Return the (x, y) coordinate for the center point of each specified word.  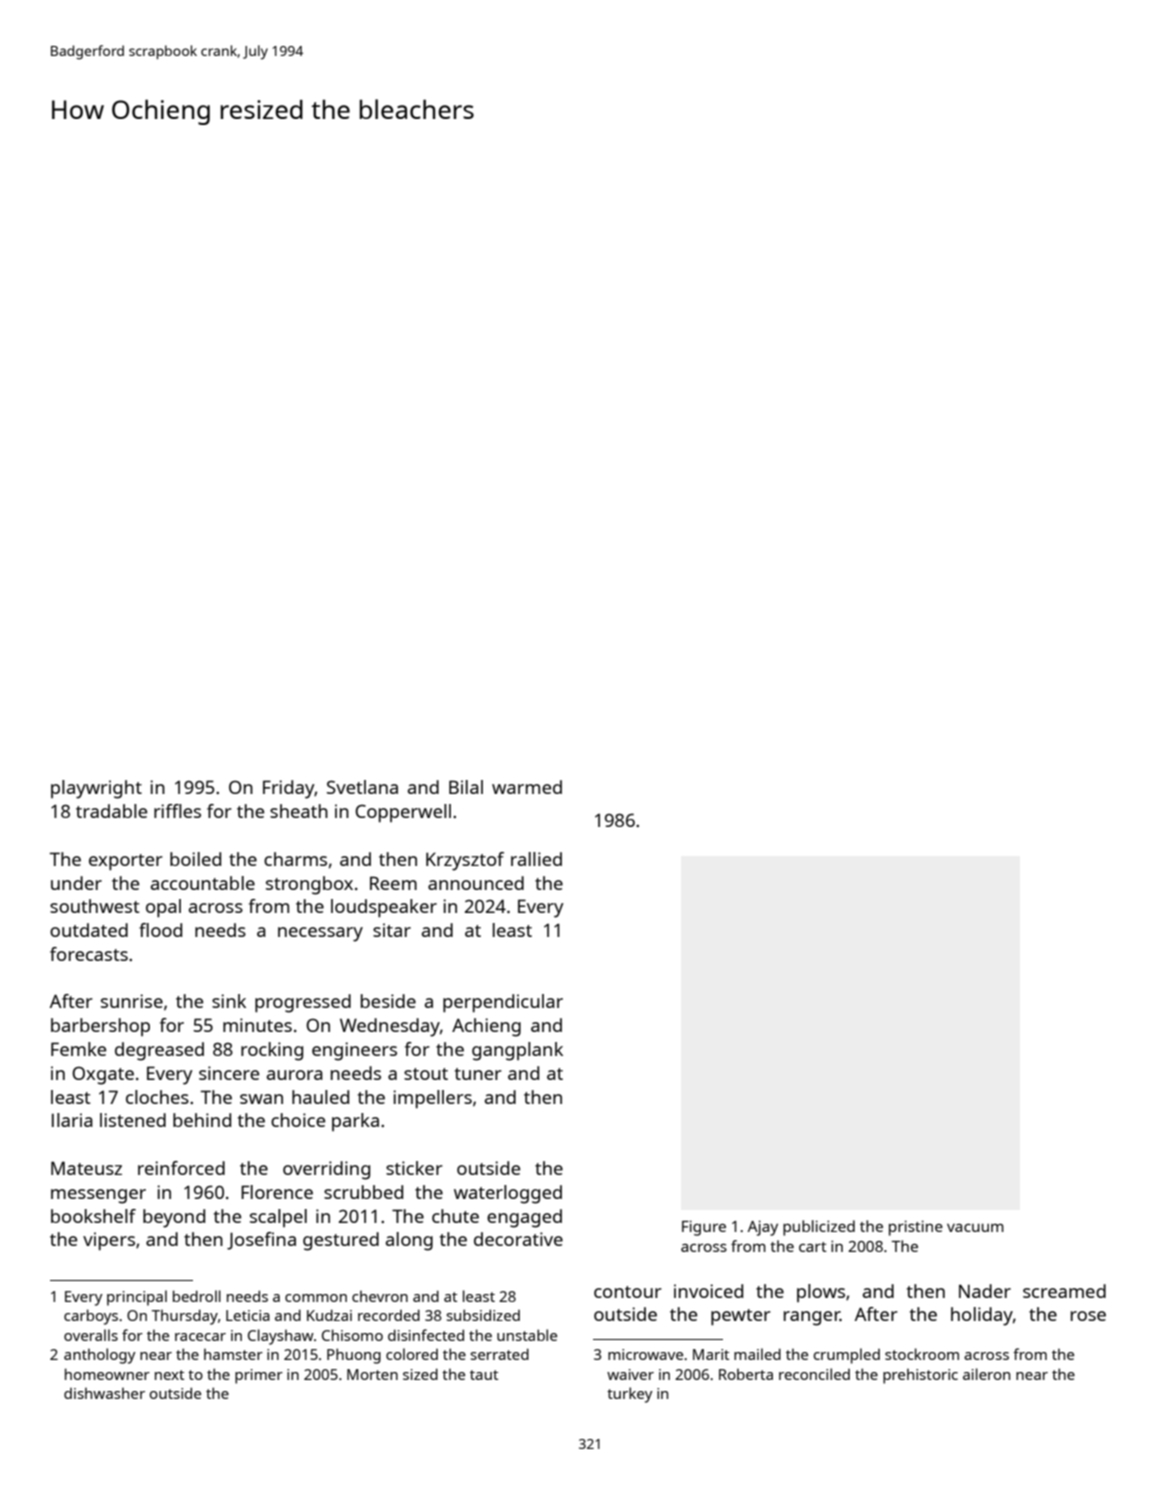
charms (295, 859)
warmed (527, 787)
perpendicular (503, 1003)
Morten (372, 1374)
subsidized (483, 1315)
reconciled (814, 1374)
